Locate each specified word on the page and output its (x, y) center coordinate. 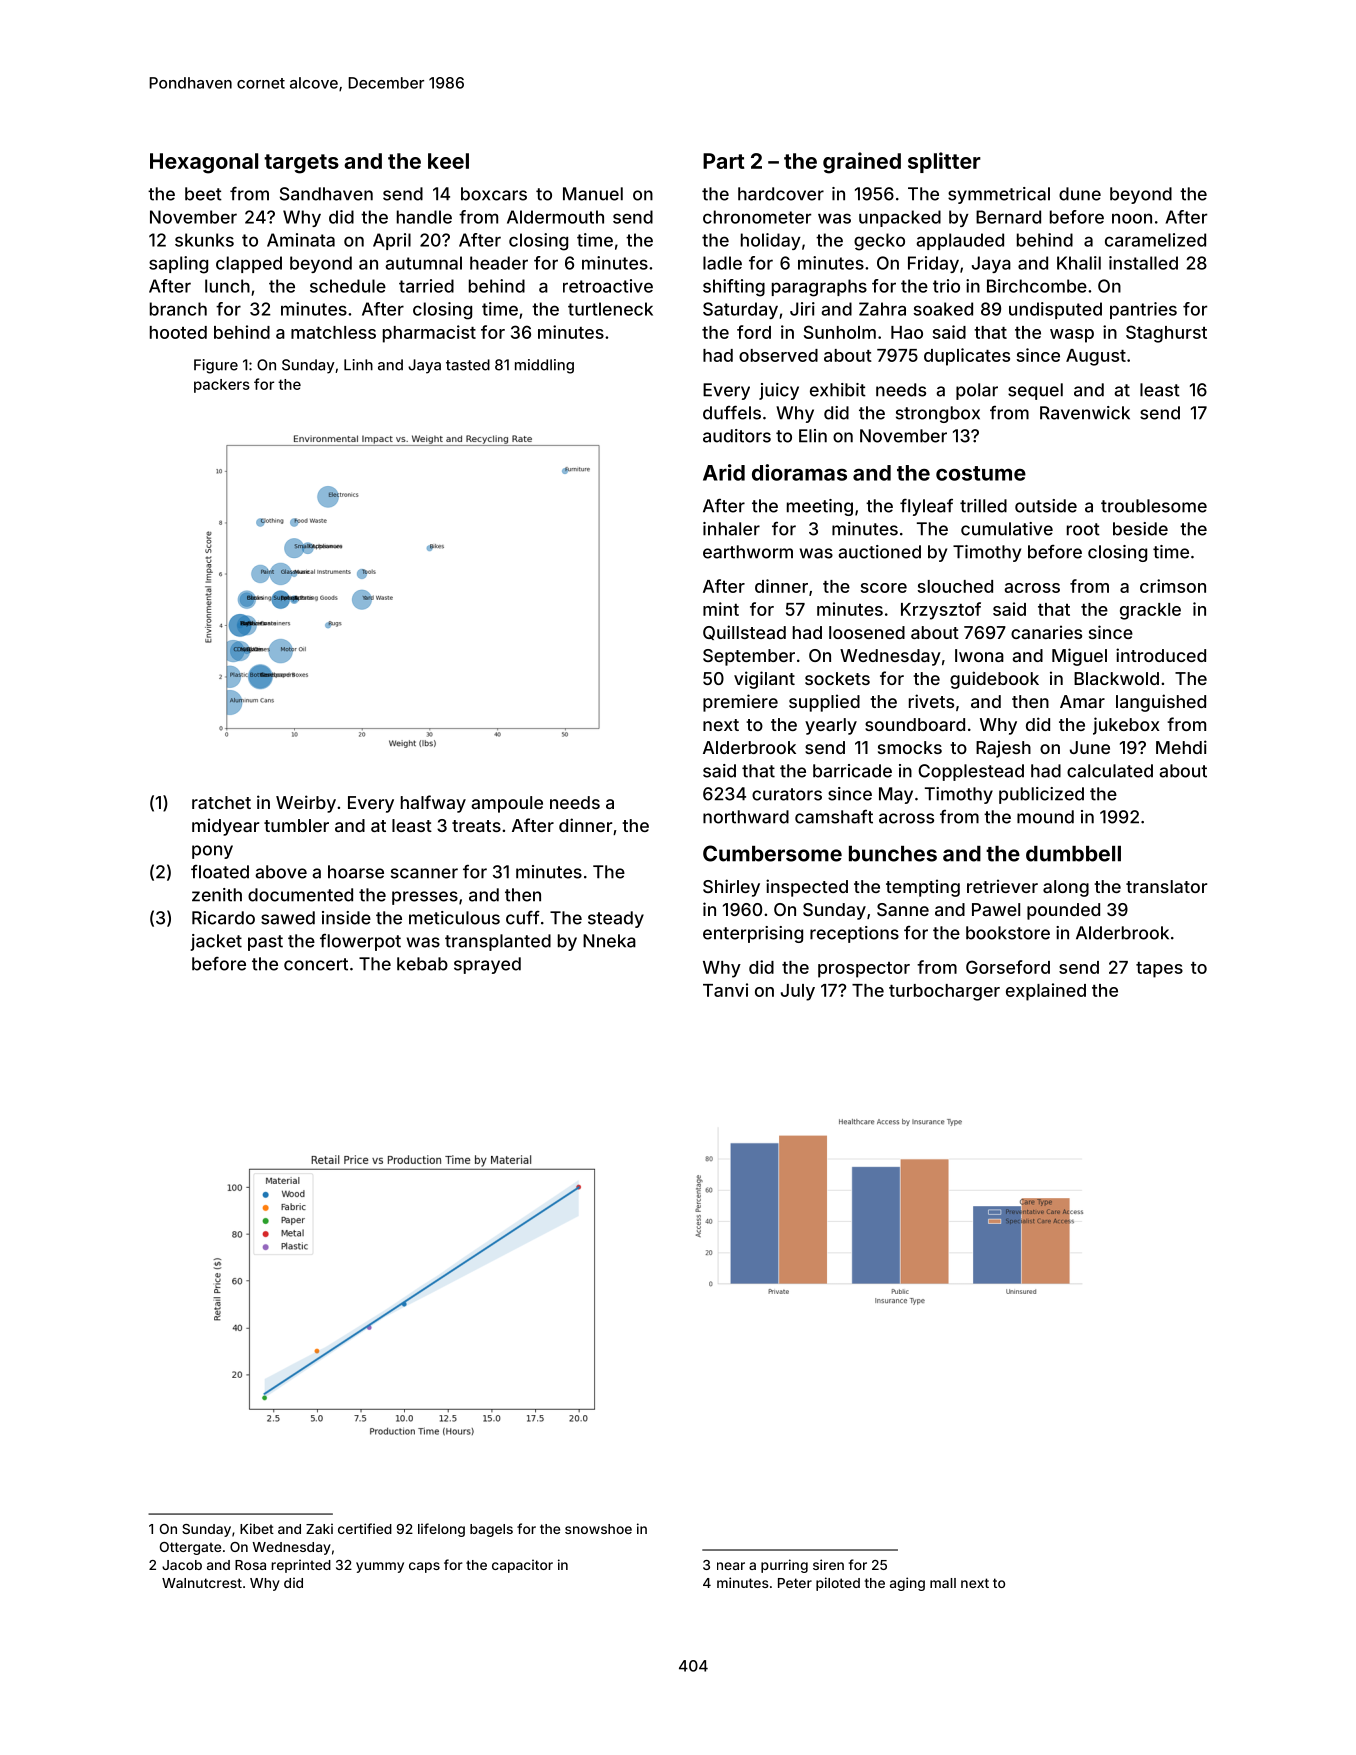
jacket (216, 942)
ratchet (221, 802)
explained (1046, 992)
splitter (944, 162)
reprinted (301, 1566)
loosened (867, 632)
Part (723, 161)
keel (448, 161)
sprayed (487, 965)
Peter (795, 1583)
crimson (1173, 586)
